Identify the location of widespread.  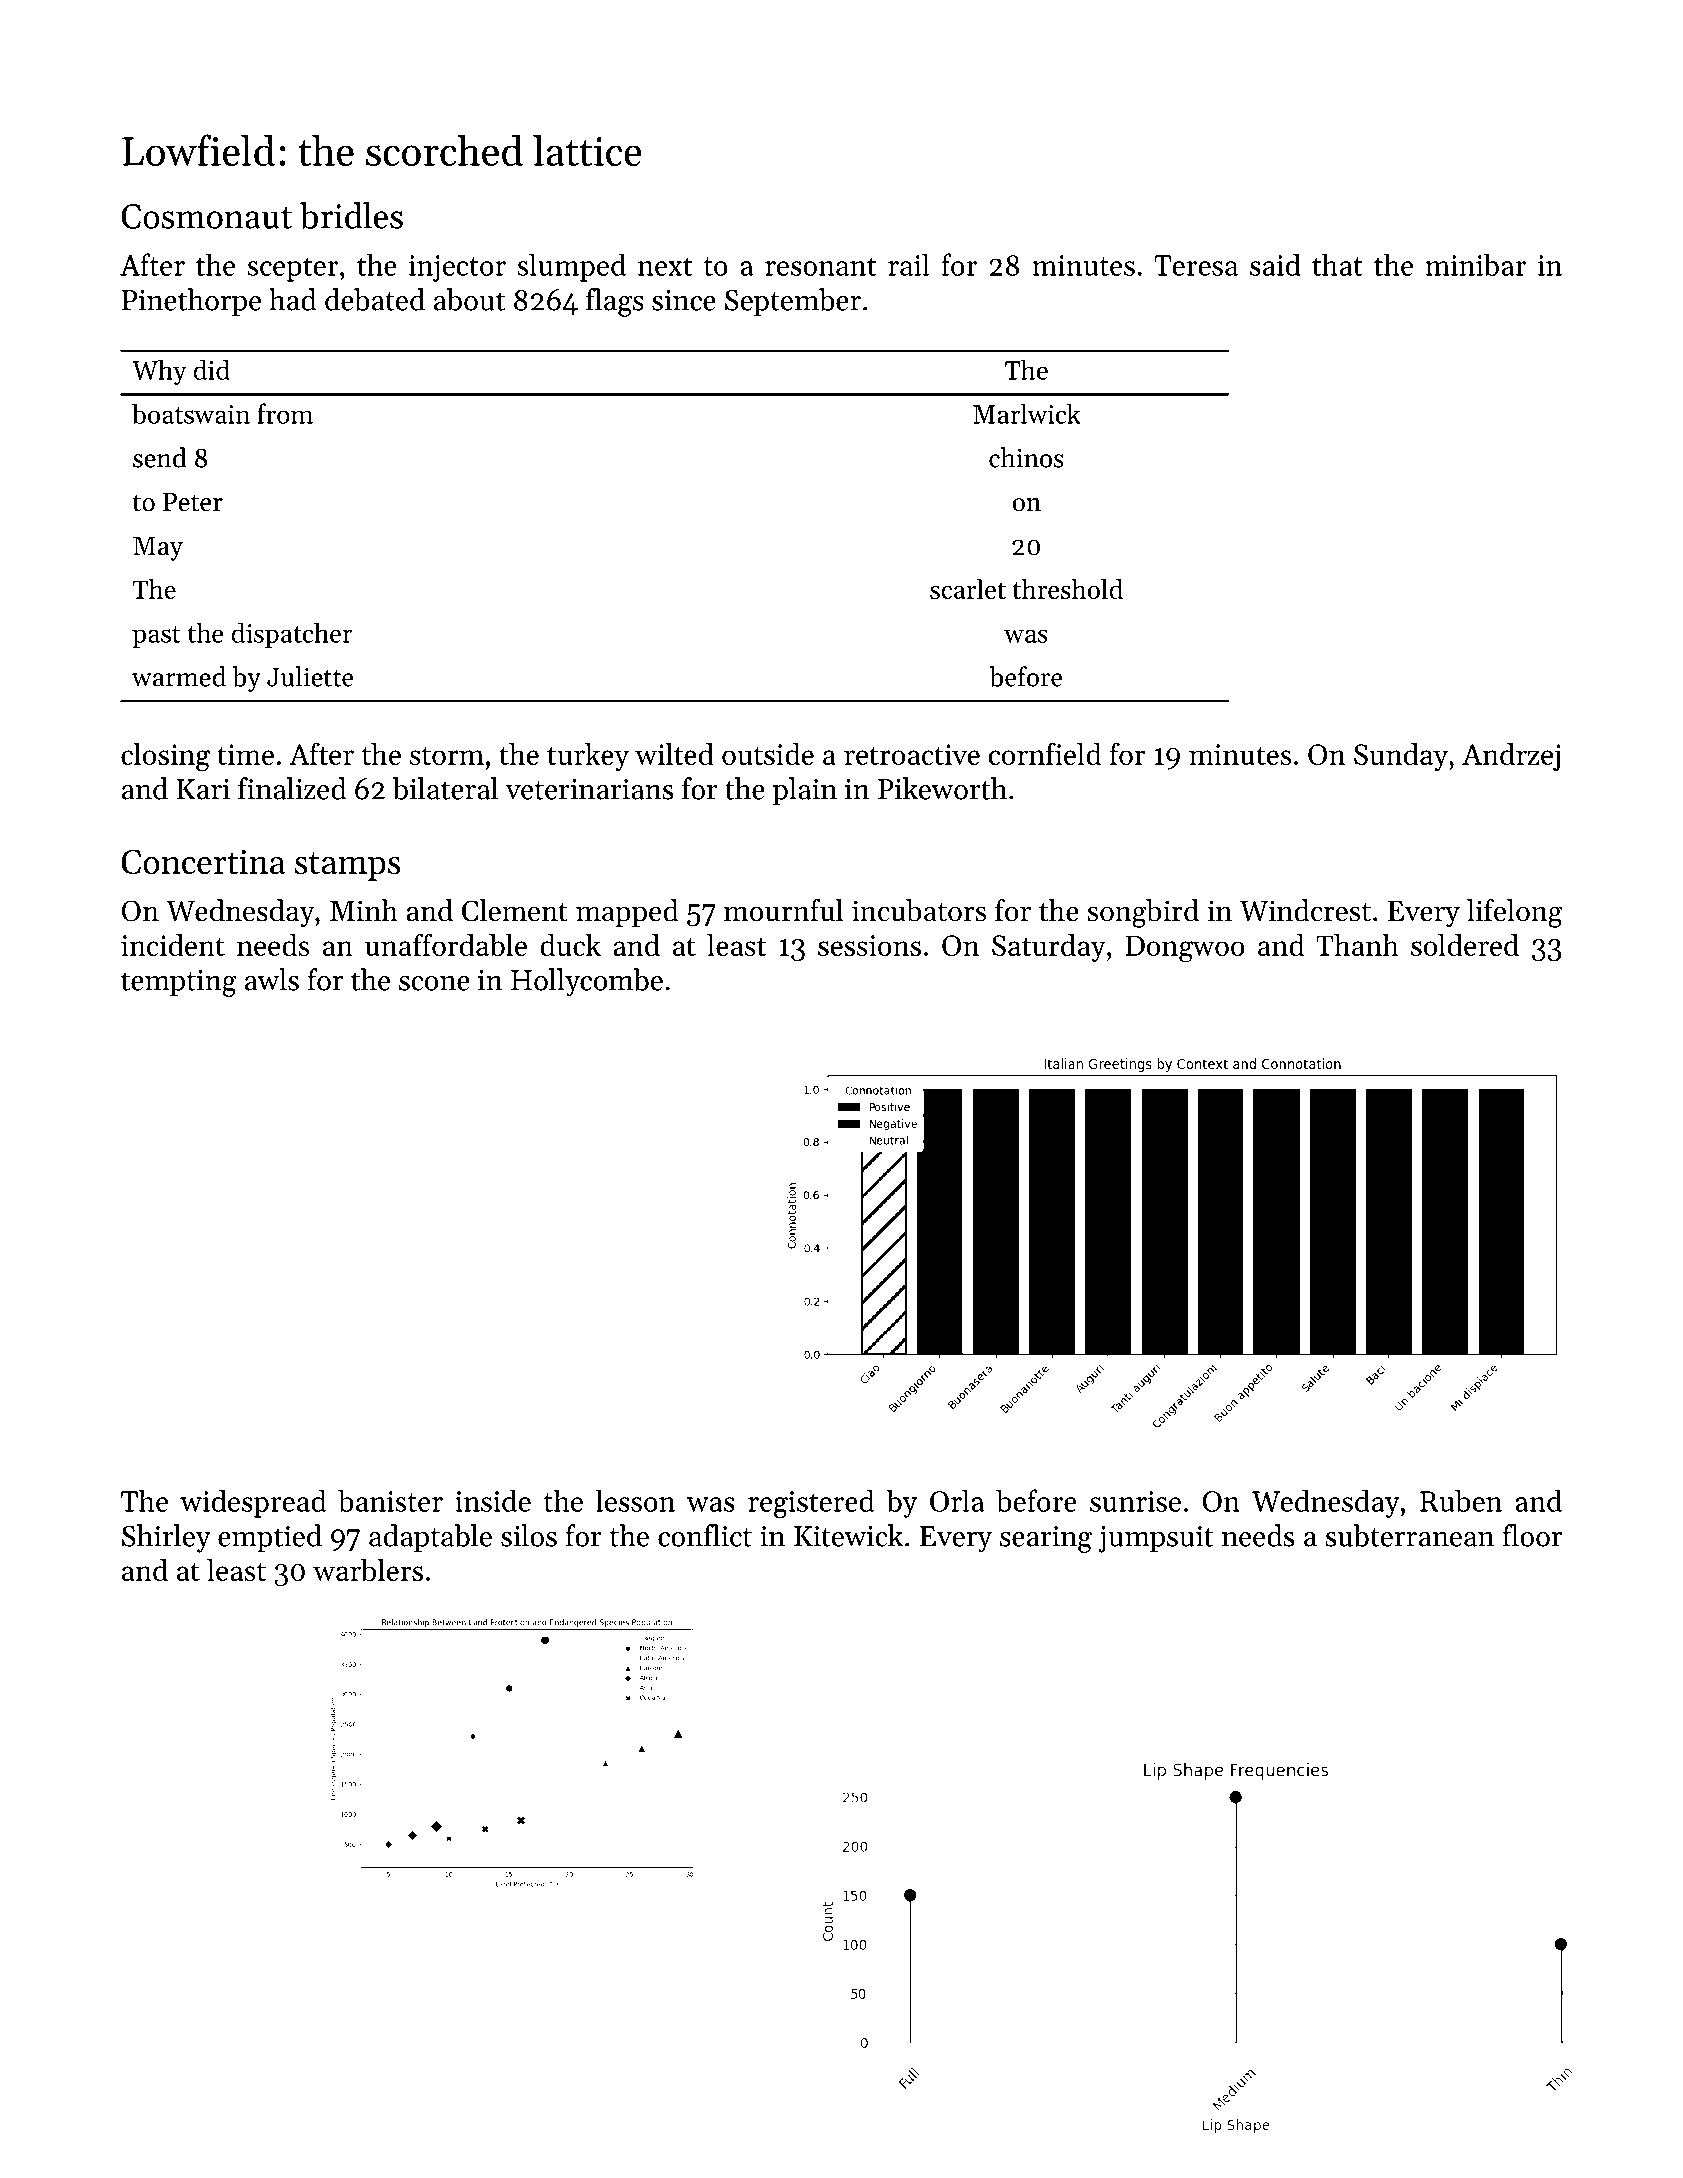
(253, 1504).
